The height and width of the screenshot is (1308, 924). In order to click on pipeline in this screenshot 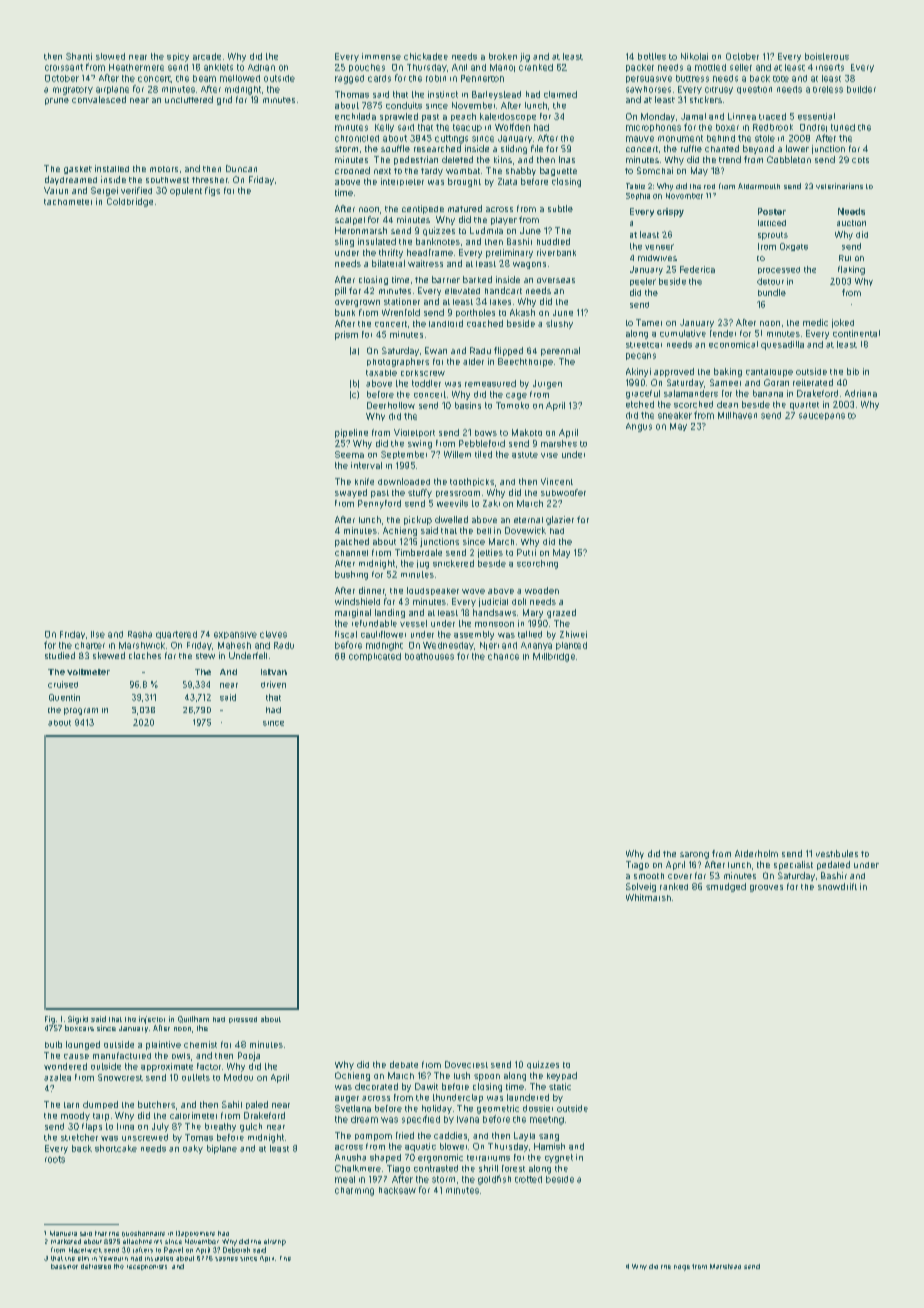, I will do `click(351, 433)`.
